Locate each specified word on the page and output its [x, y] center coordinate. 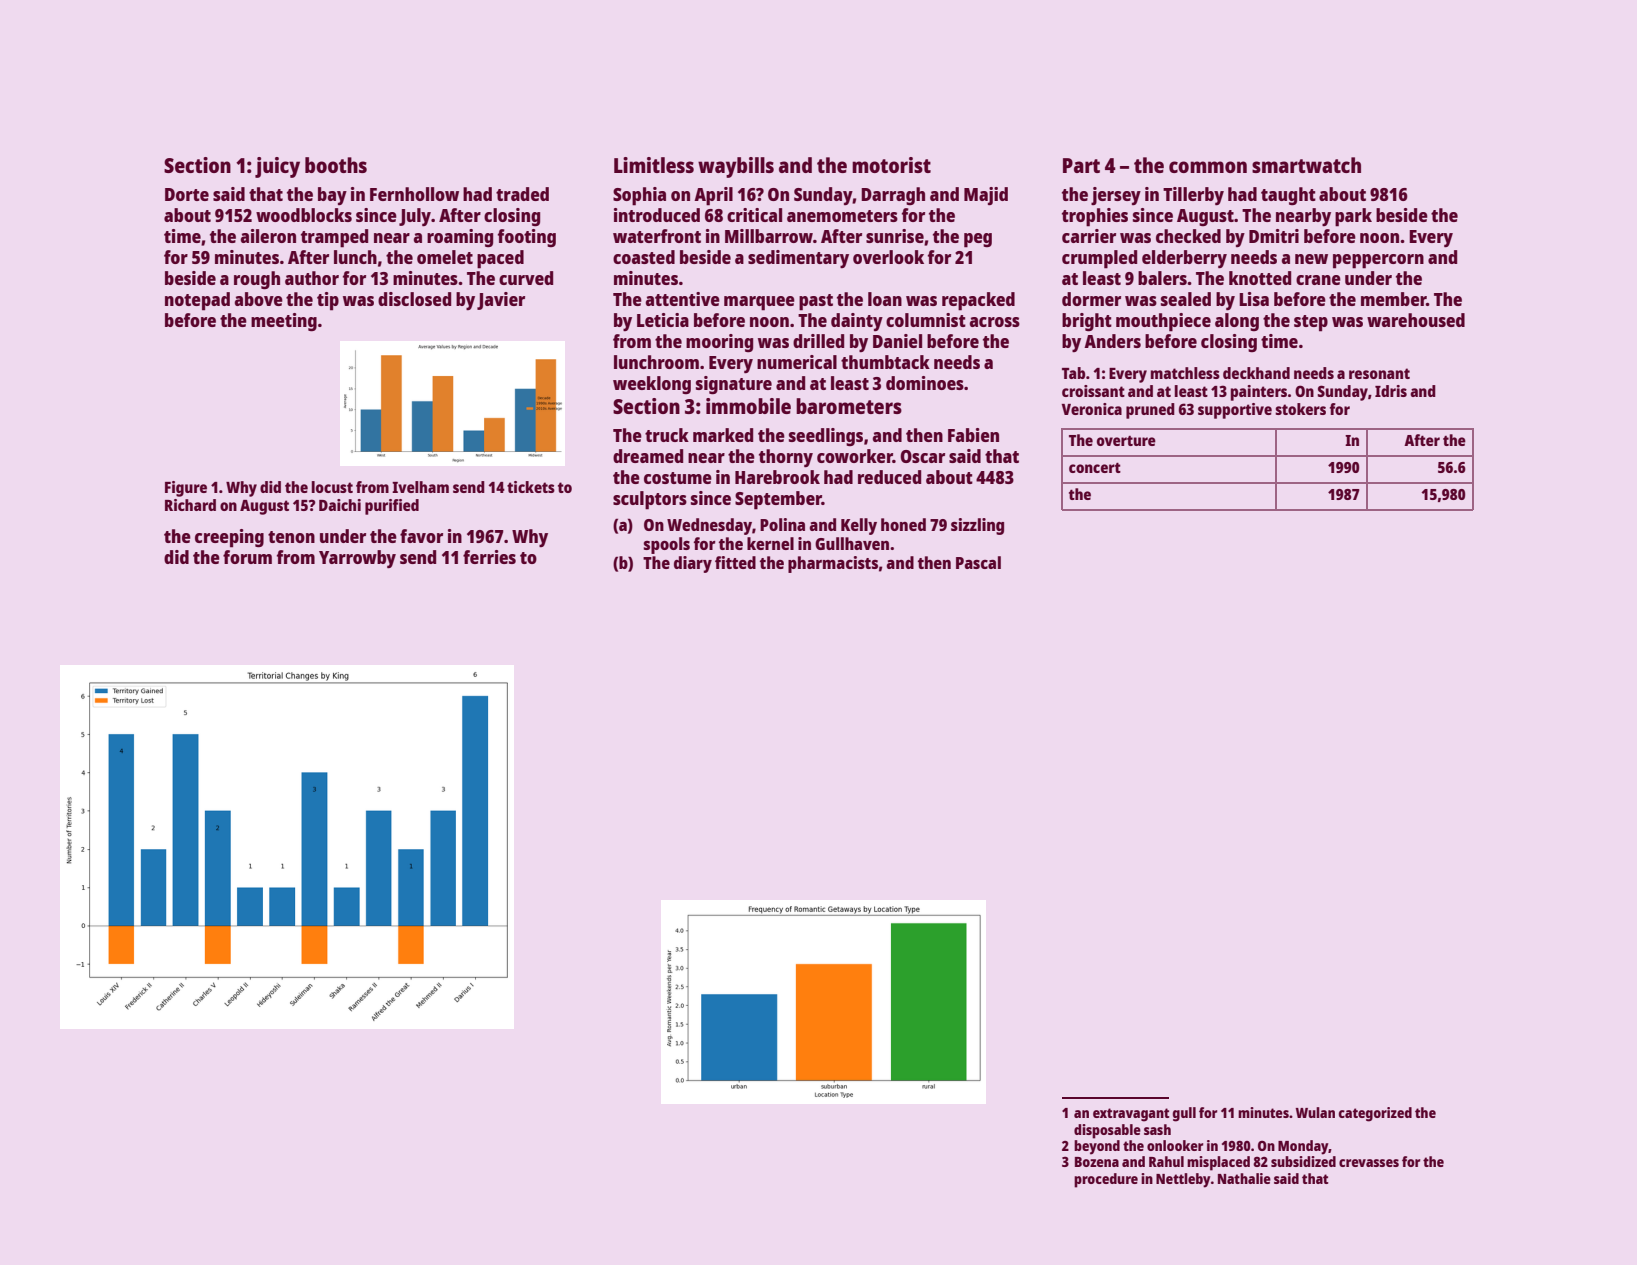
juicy [277, 167]
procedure [1106, 1180]
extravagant [1131, 1115]
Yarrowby [357, 559]
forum [247, 557]
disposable [1107, 1131]
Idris [1391, 391]
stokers [1300, 409]
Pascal [978, 562]
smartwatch [1306, 165]
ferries [489, 557]
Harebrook [777, 477]
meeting [284, 322]
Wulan [1315, 1112]
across [995, 322]
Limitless [654, 165]
